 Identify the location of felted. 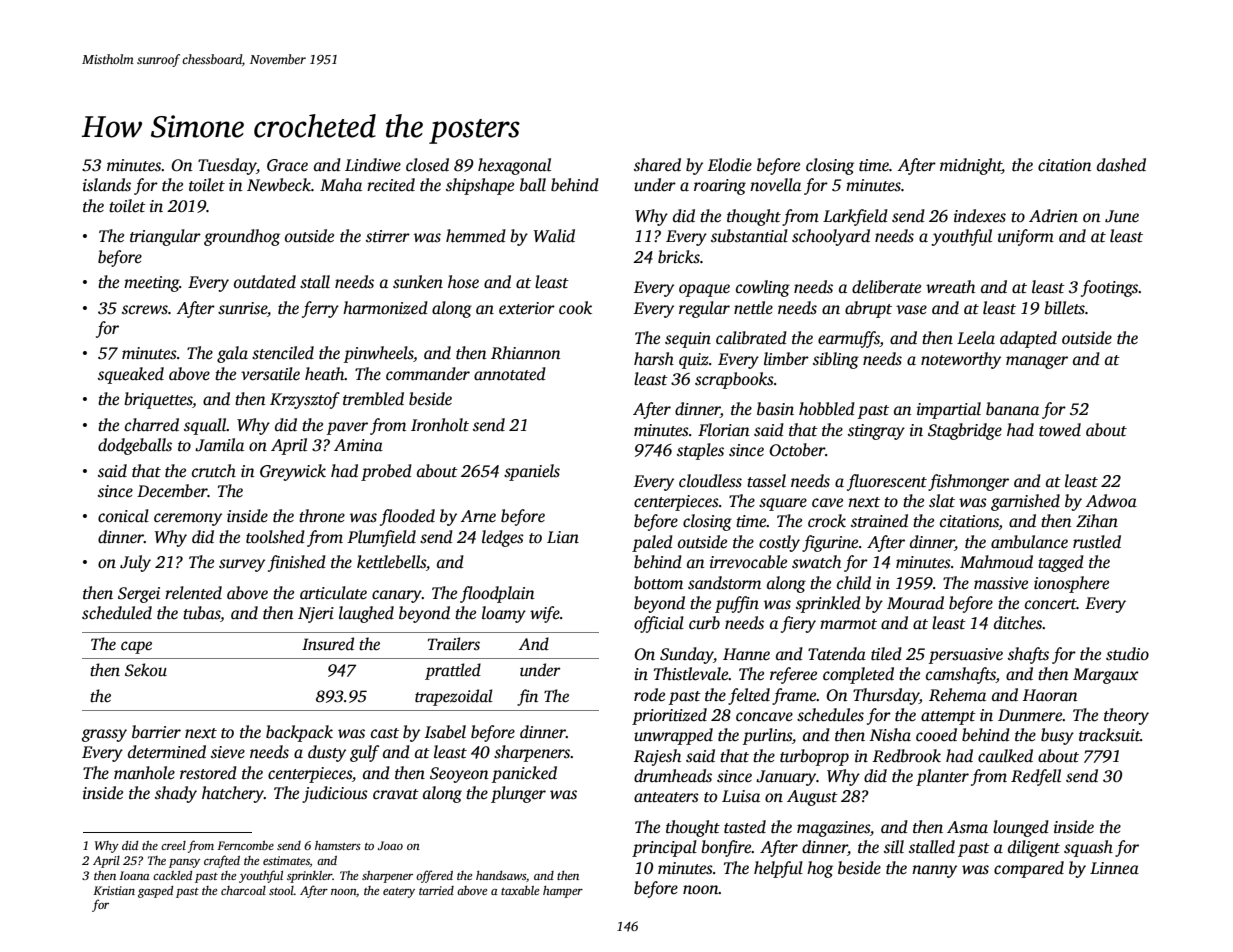
(749, 696).
